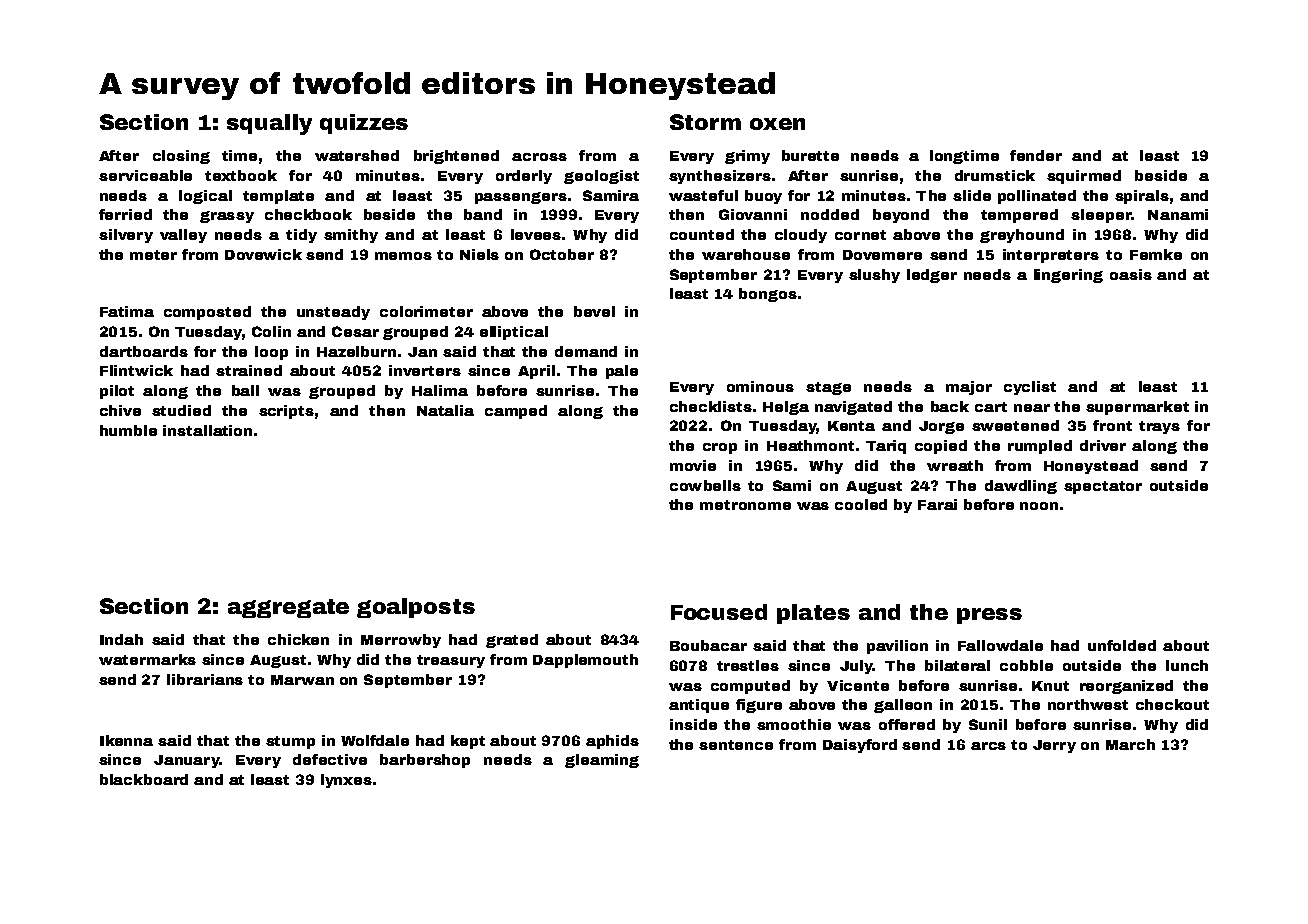 The height and width of the page is (924, 1308). I want to click on press, so click(989, 616).
